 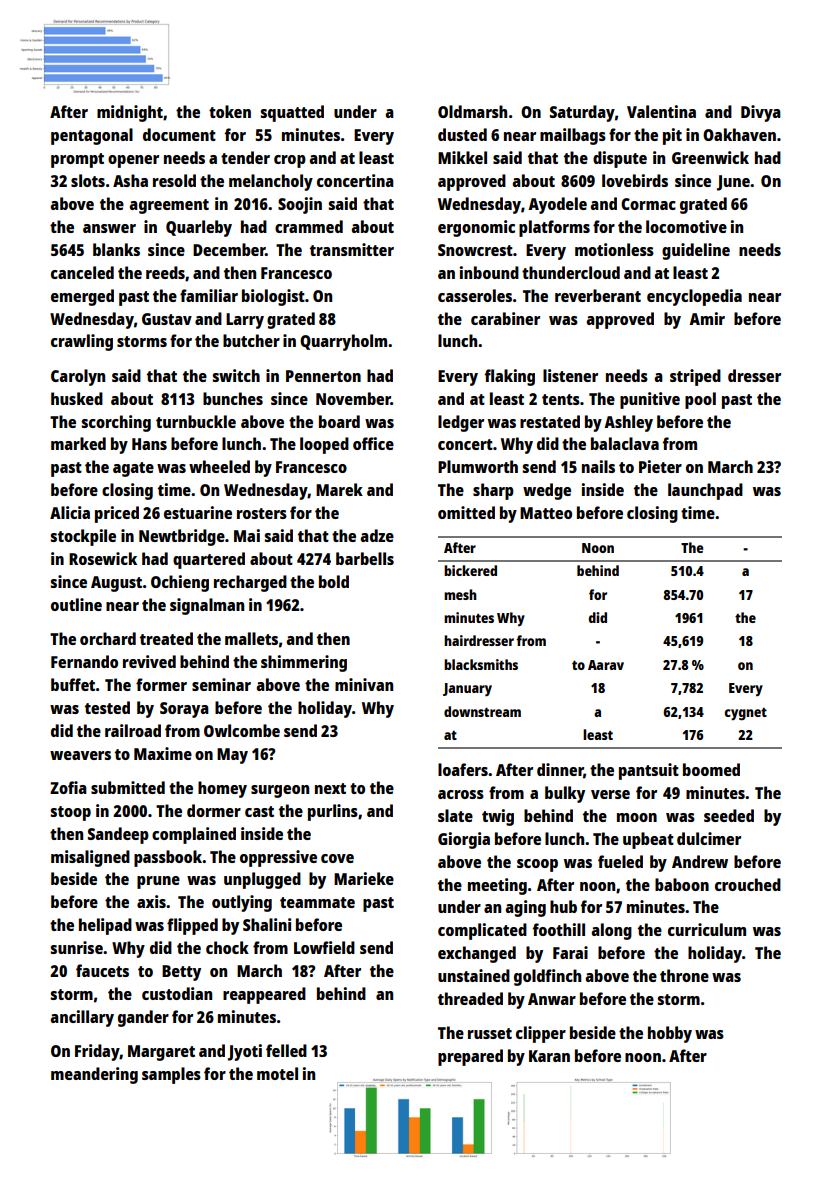 I want to click on pool, so click(x=700, y=400).
